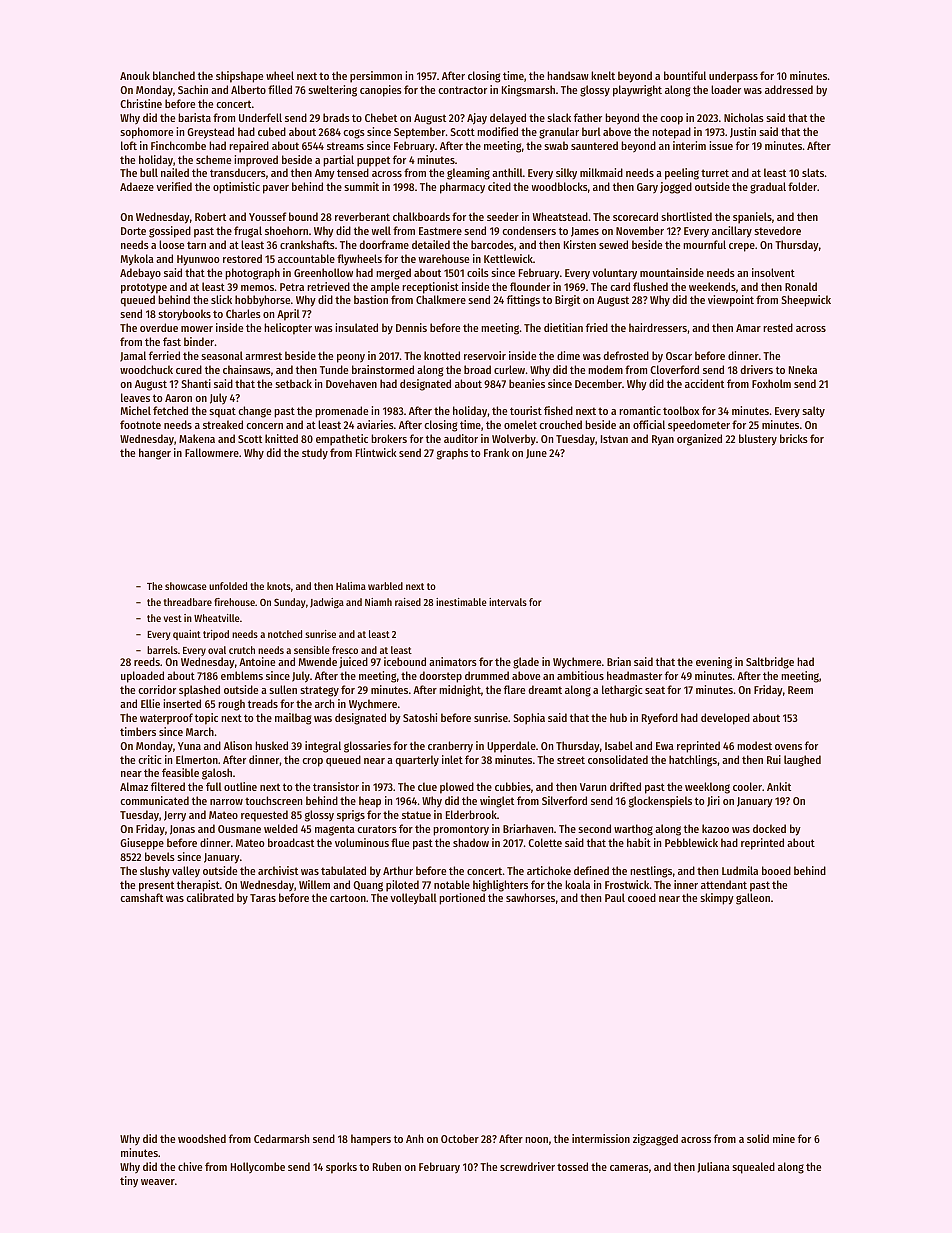  Describe the element at coordinates (682, 174) in the screenshot. I see `peeling` at that location.
